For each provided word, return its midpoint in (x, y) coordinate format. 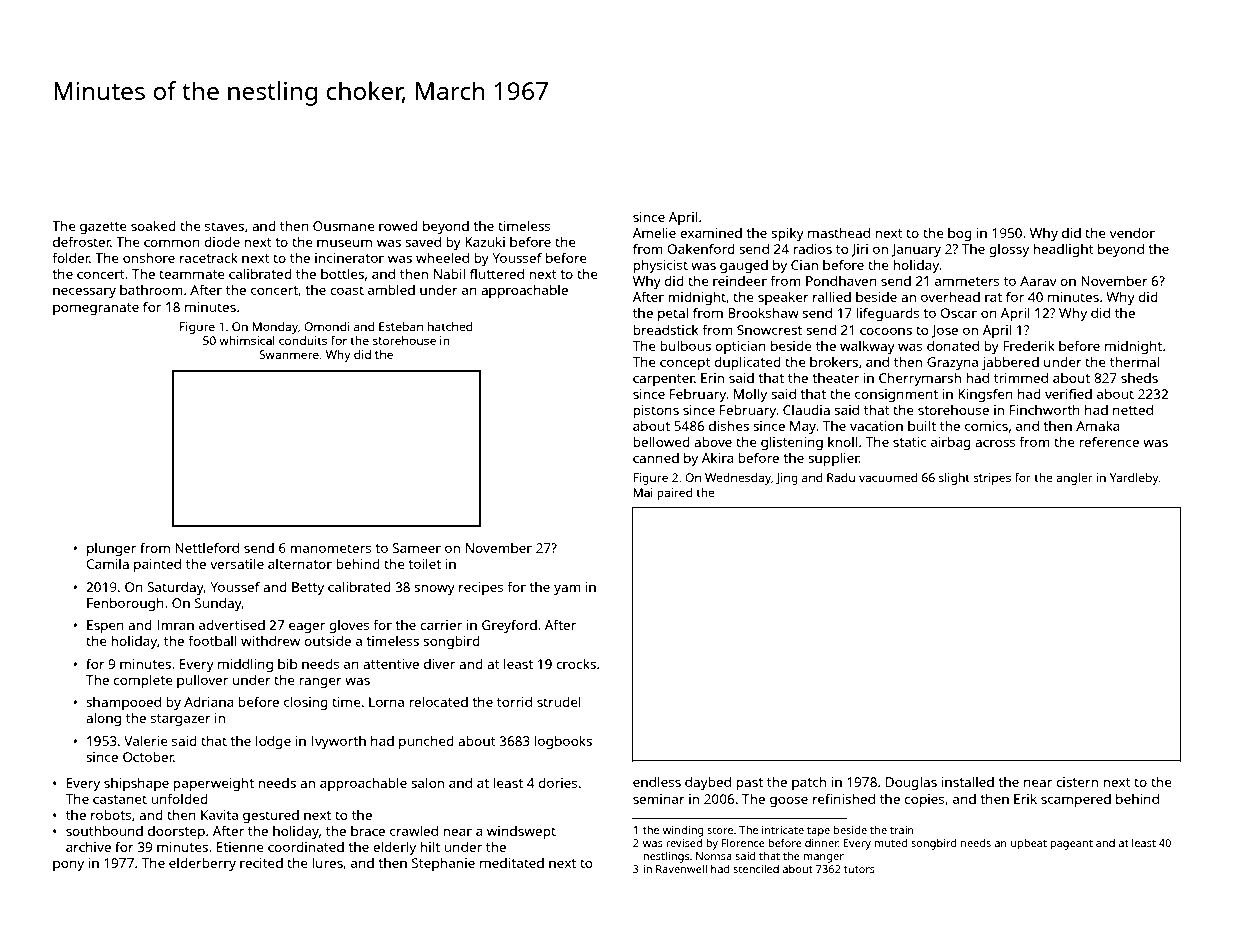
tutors (859, 869)
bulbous (685, 345)
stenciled (756, 869)
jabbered (1010, 363)
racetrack (209, 257)
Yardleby (1134, 479)
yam (567, 590)
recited (261, 863)
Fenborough (125, 604)
